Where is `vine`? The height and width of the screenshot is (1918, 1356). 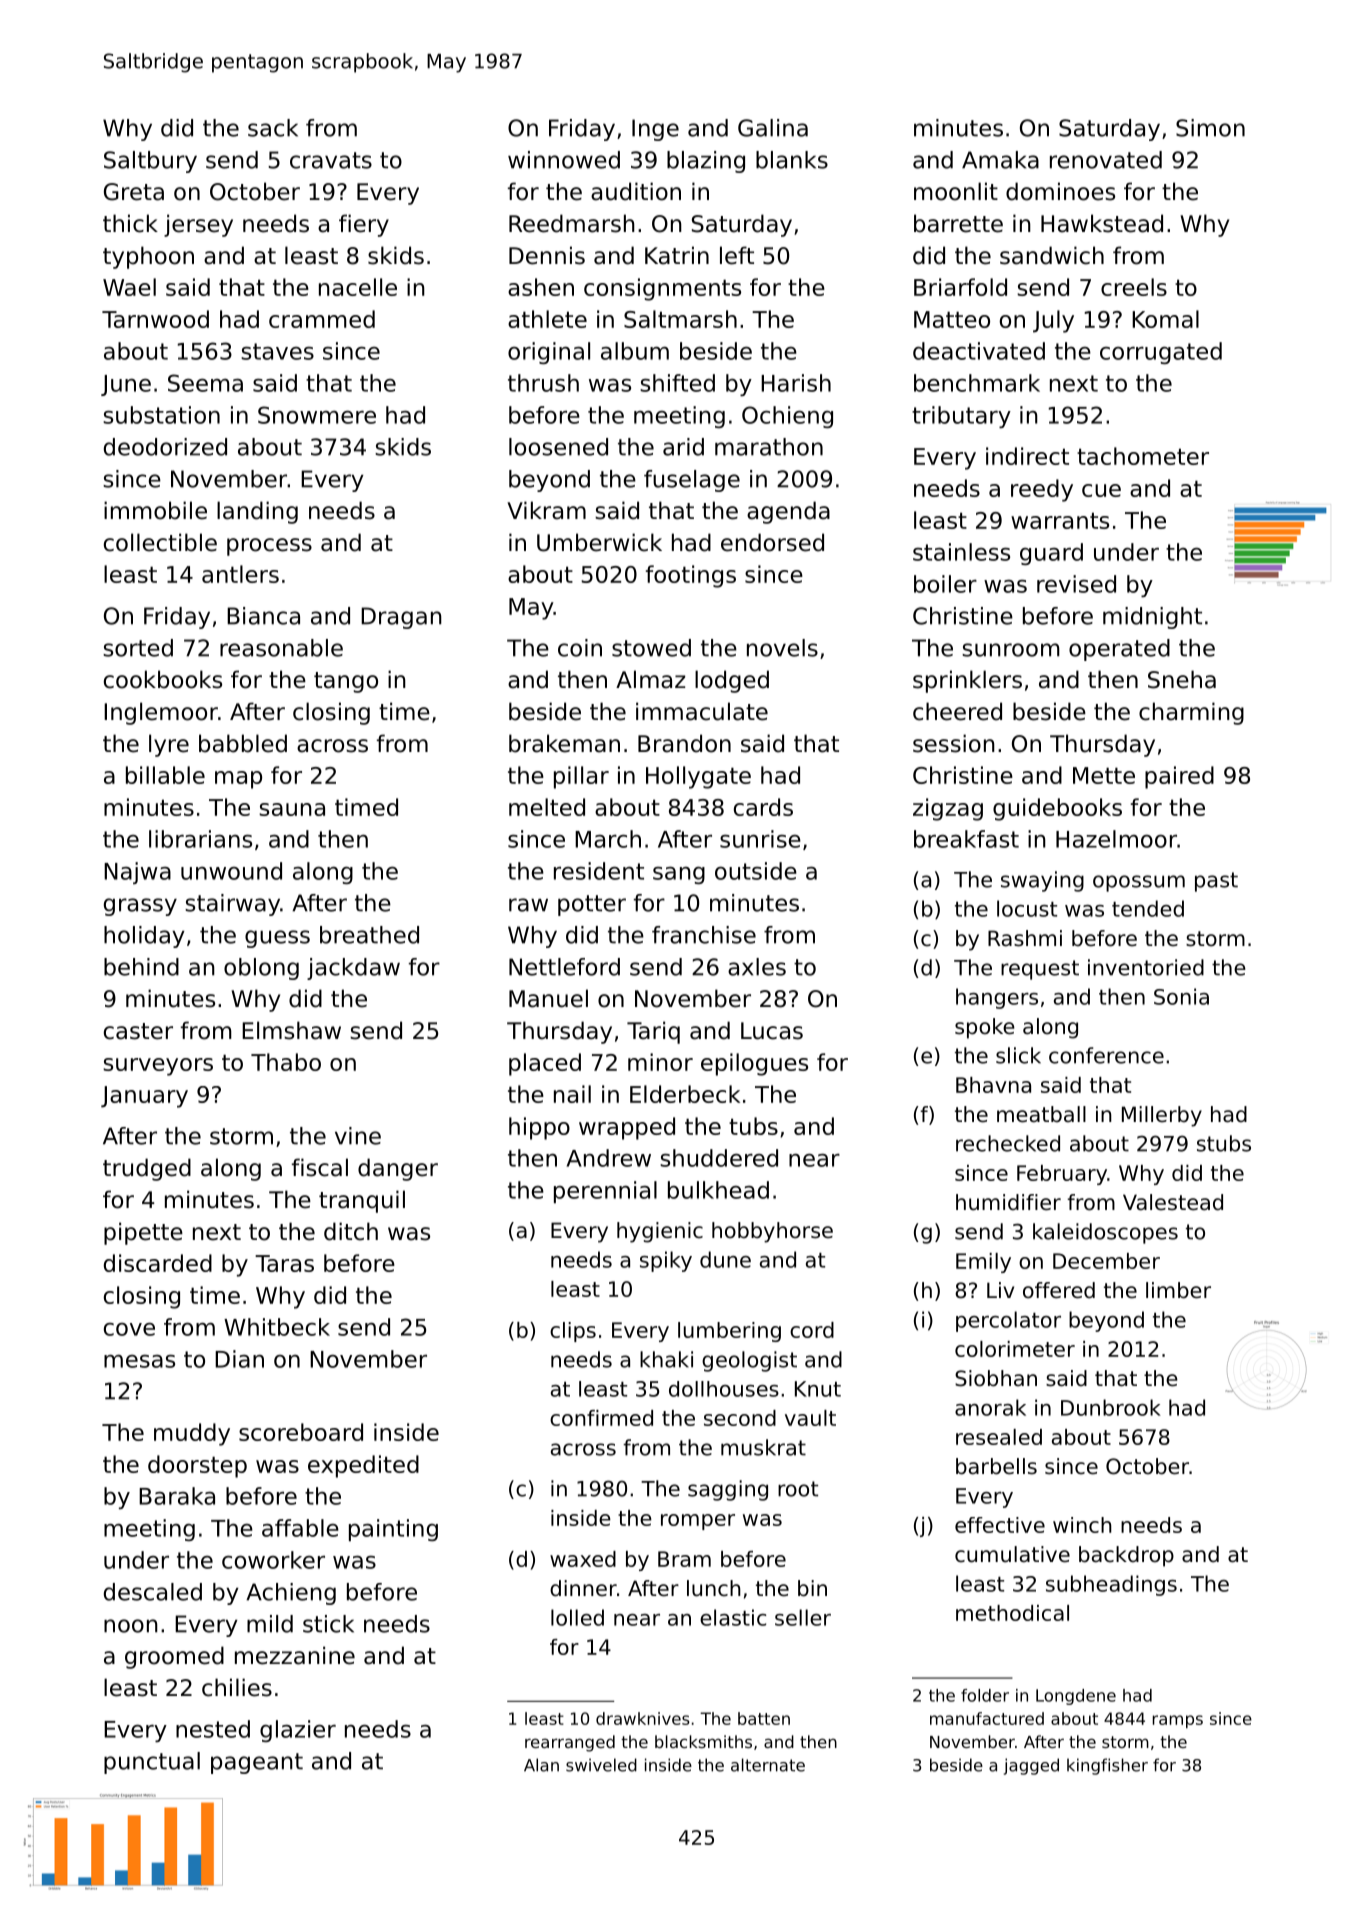 vine is located at coordinates (358, 1136).
